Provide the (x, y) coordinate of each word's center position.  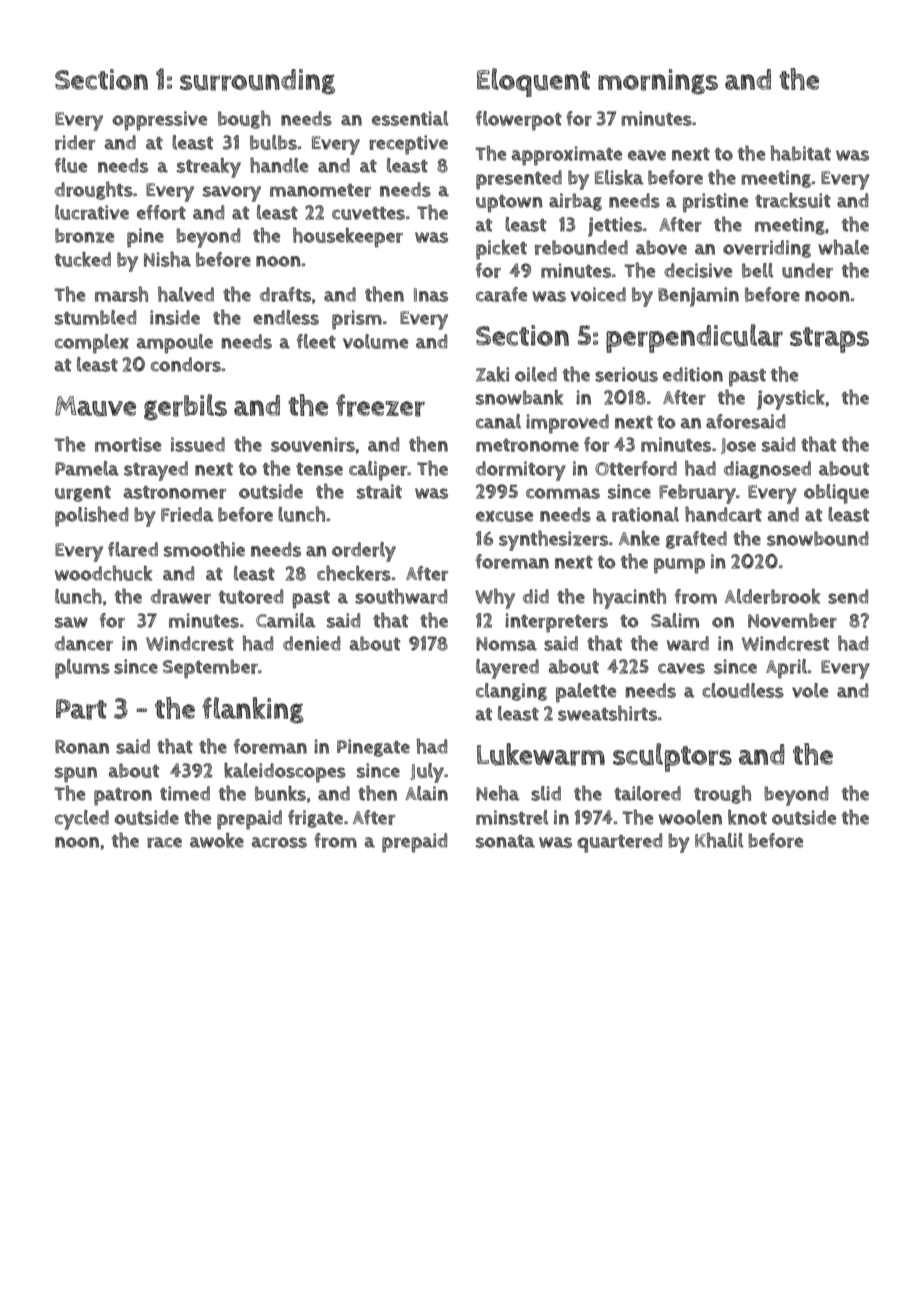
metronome (527, 445)
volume (375, 341)
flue (71, 165)
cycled (82, 820)
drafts (285, 294)
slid (546, 793)
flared (133, 549)
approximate (567, 156)
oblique (836, 494)
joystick (791, 400)
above (661, 247)
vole (810, 690)
